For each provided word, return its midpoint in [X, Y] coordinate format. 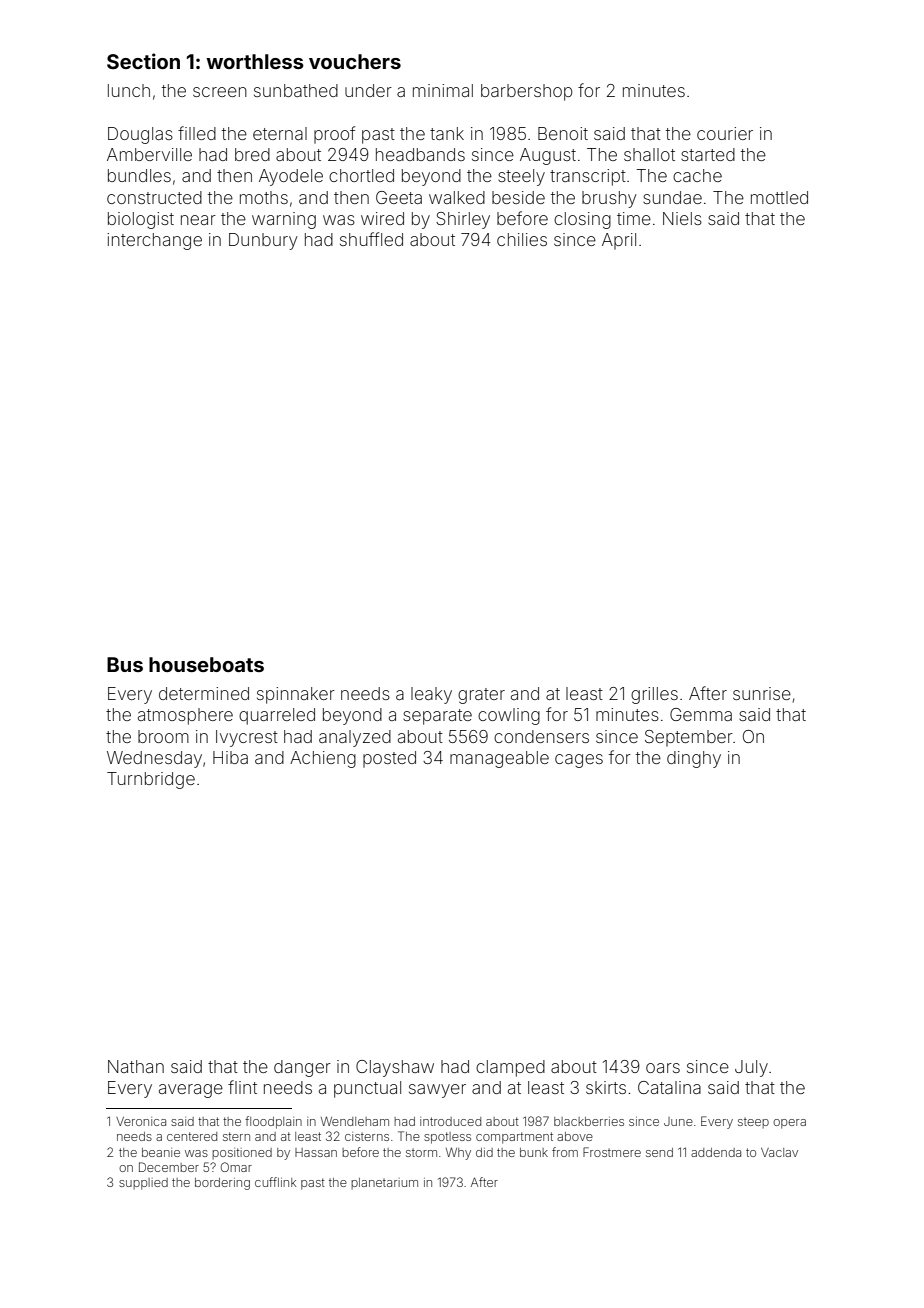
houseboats [206, 664]
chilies [522, 239]
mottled [779, 197]
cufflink [275, 1182]
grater [481, 696]
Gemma [701, 714]
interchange [154, 241]
